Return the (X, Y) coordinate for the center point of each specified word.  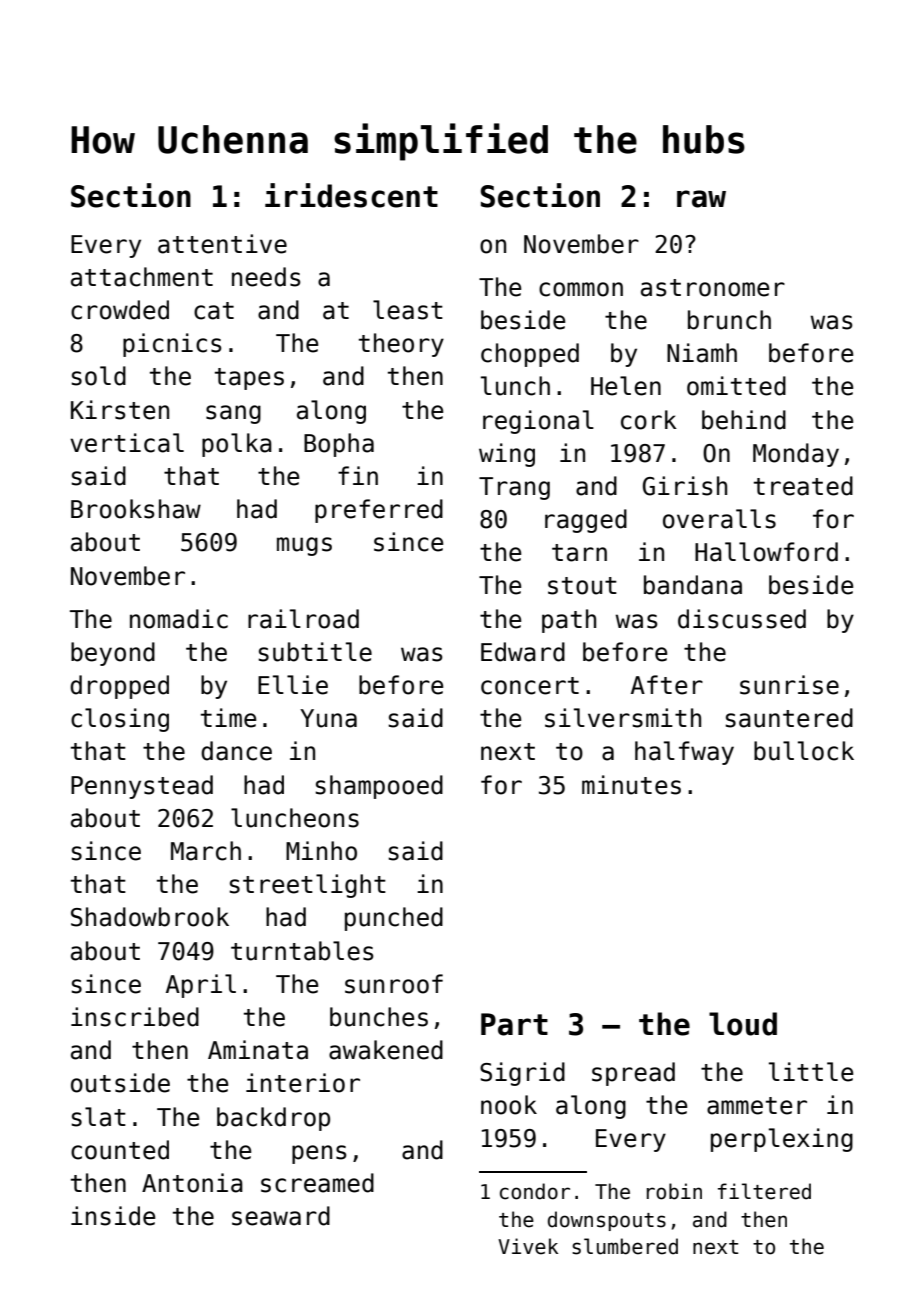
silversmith (623, 718)
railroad (303, 619)
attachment (142, 277)
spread (633, 1074)
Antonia (192, 1183)
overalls (719, 519)
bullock (804, 751)
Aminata (258, 1050)
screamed (317, 1183)
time (228, 718)
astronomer (713, 288)
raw (701, 199)
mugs (304, 546)
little (811, 1072)
